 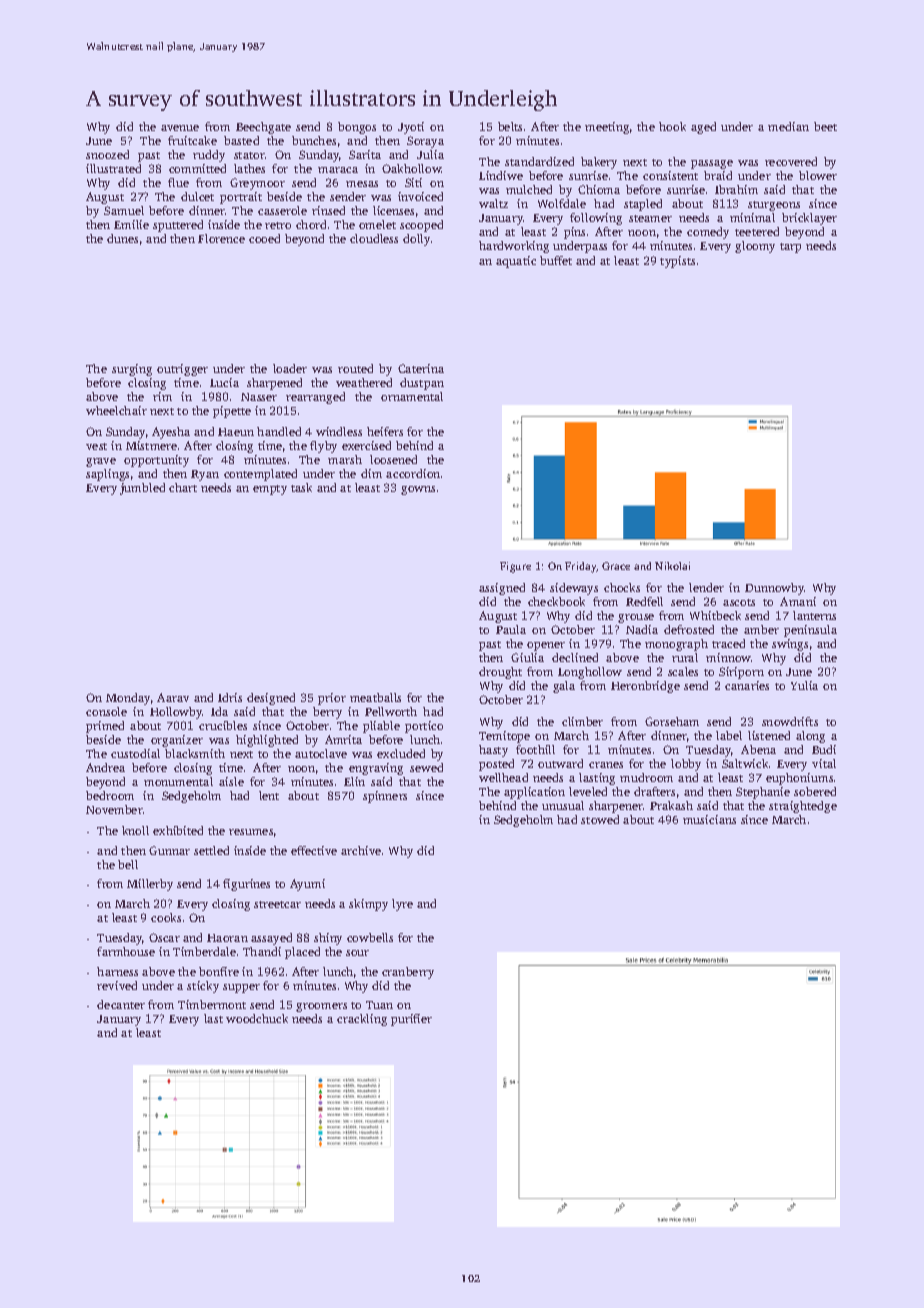 What do you see at coordinates (173, 697) in the page?
I see `Aarav` at bounding box center [173, 697].
